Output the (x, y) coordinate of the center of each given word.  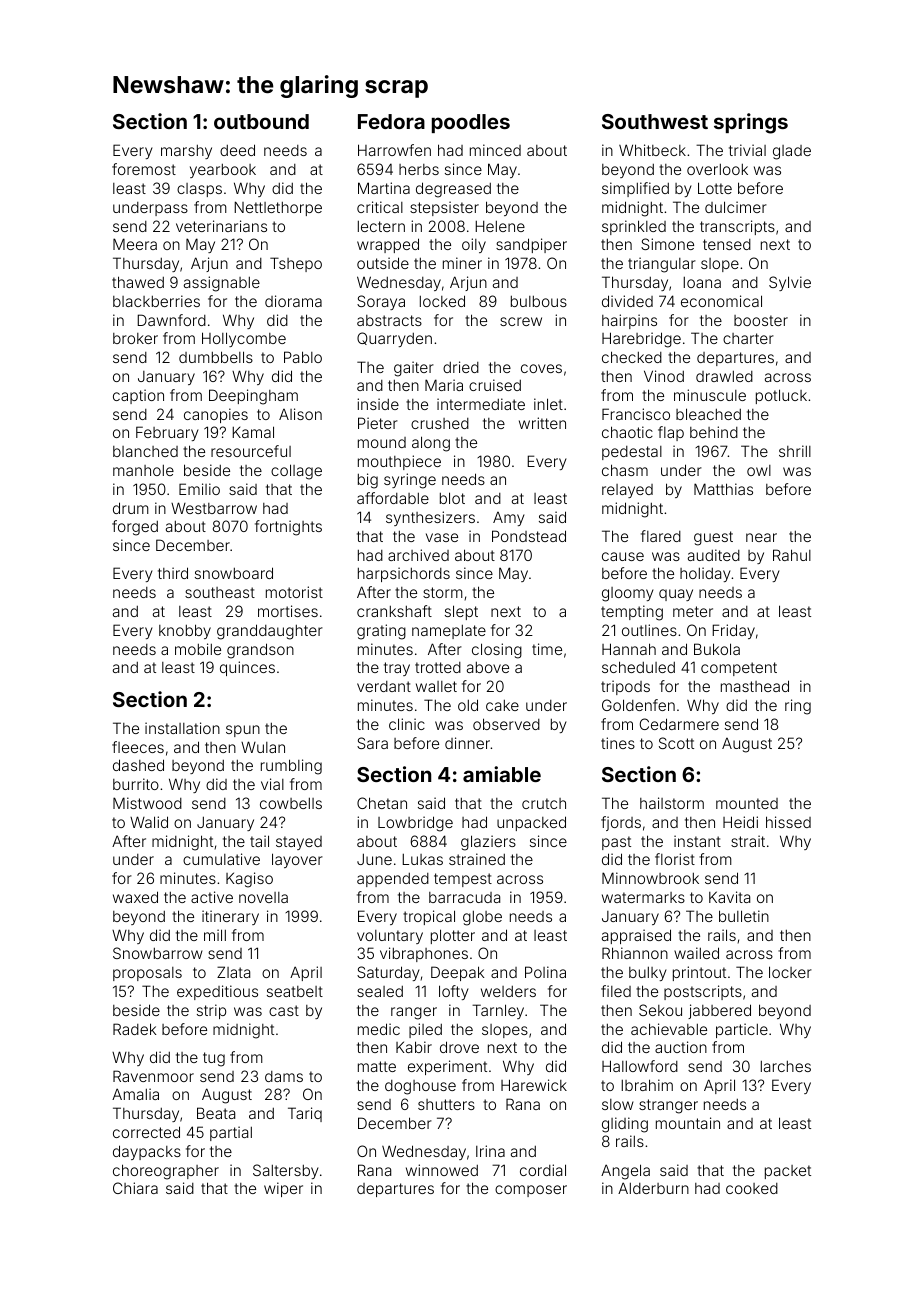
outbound (261, 121)
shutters (446, 1104)
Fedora (391, 121)
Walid (149, 822)
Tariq (305, 1114)
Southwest (655, 121)
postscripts (703, 992)
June (374, 859)
